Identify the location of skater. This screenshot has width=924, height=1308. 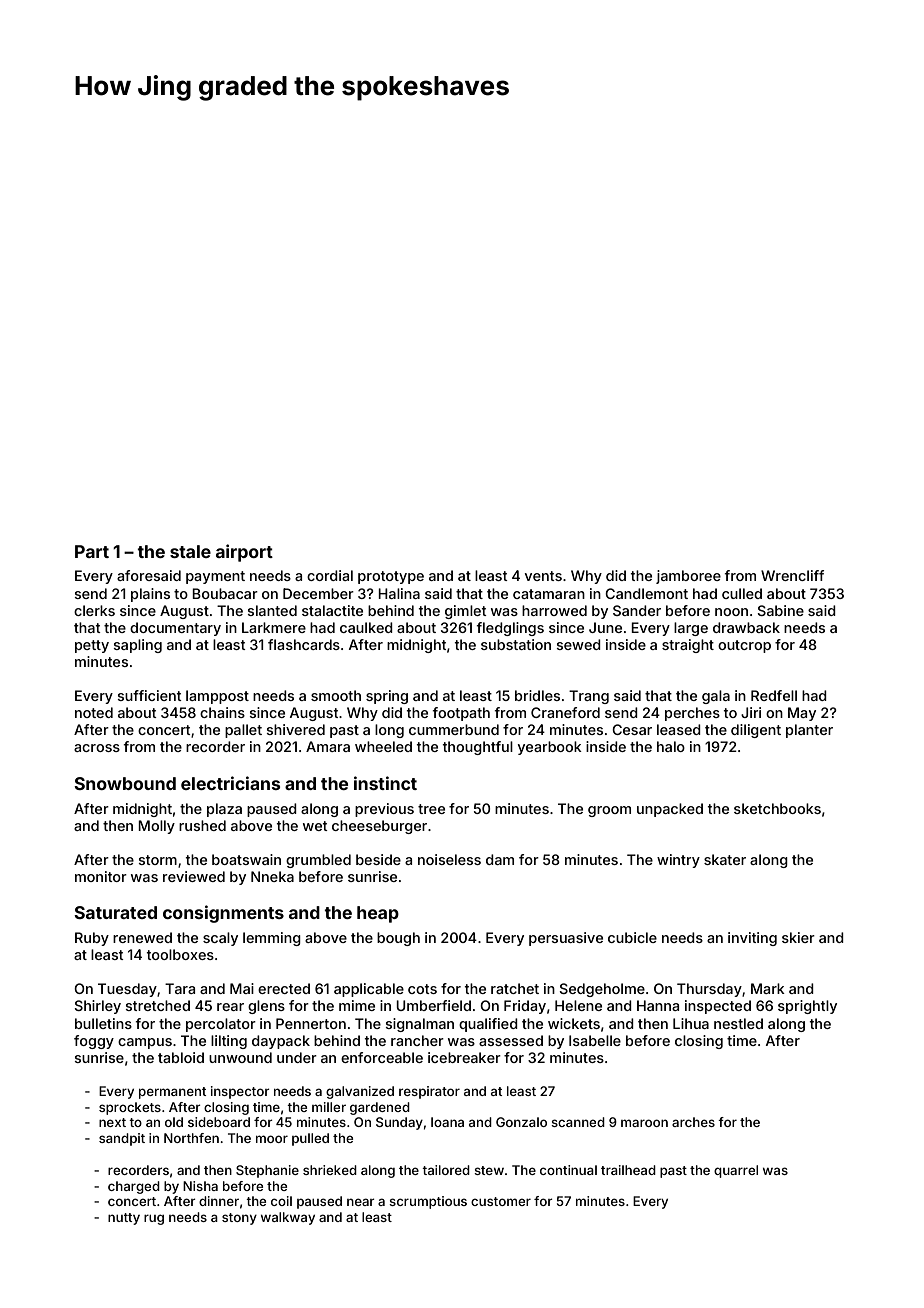
(725, 859).
